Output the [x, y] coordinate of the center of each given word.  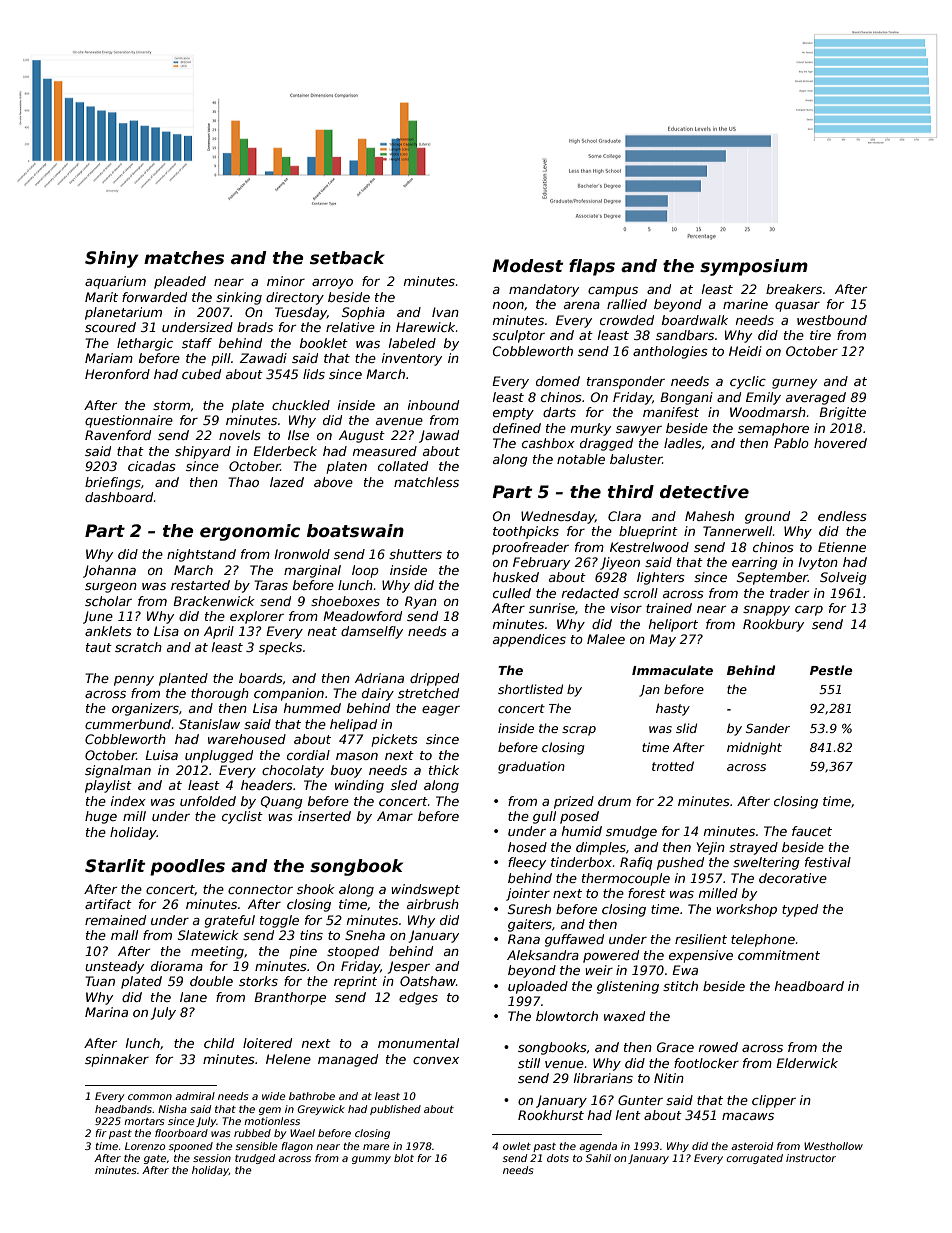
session [212, 1158]
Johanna [109, 571]
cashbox [548, 443]
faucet [812, 831]
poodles [187, 867]
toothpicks [526, 532]
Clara [624, 516]
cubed [201, 374]
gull [544, 817]
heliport [673, 625]
